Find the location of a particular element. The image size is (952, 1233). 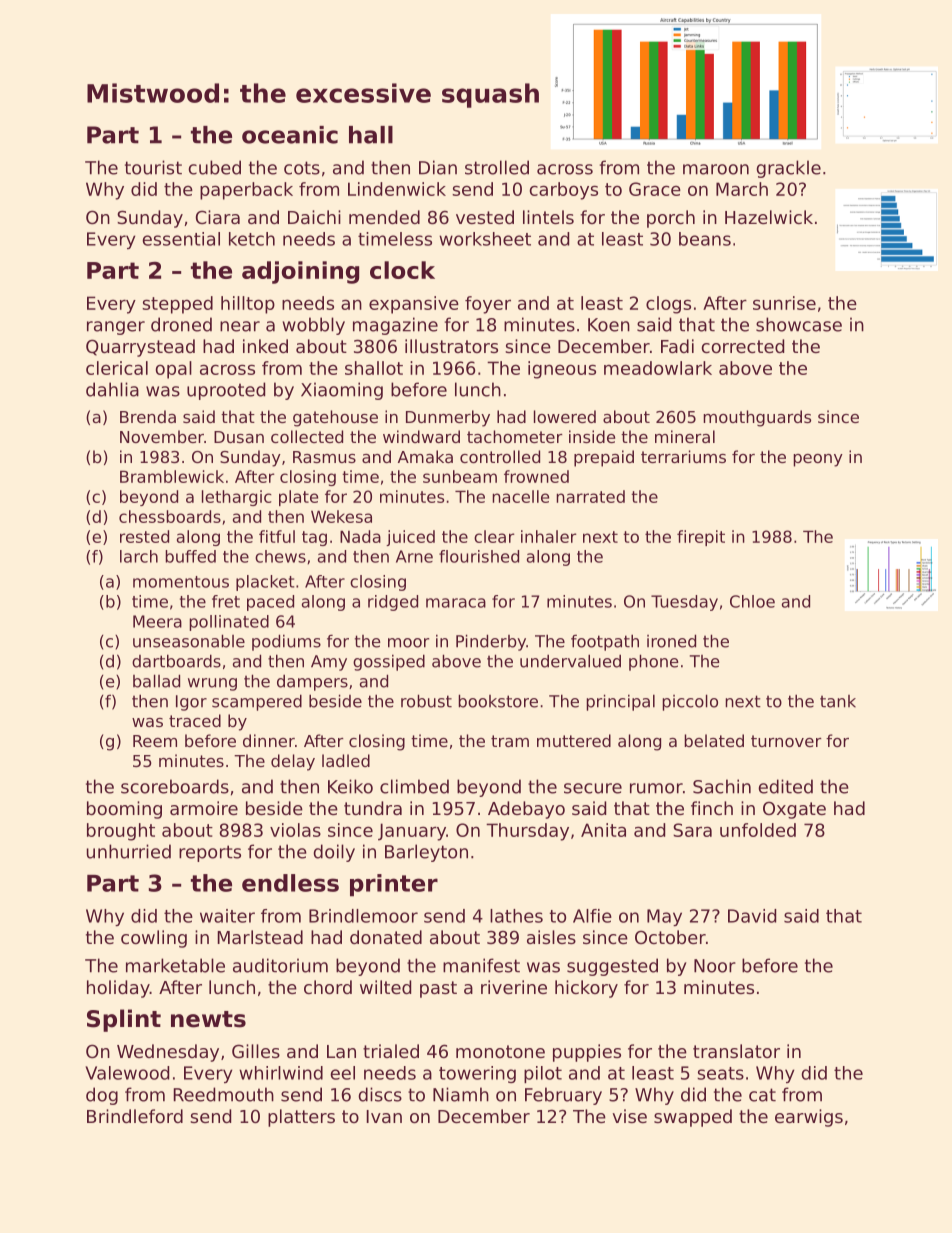

pilot is located at coordinates (543, 1074).
